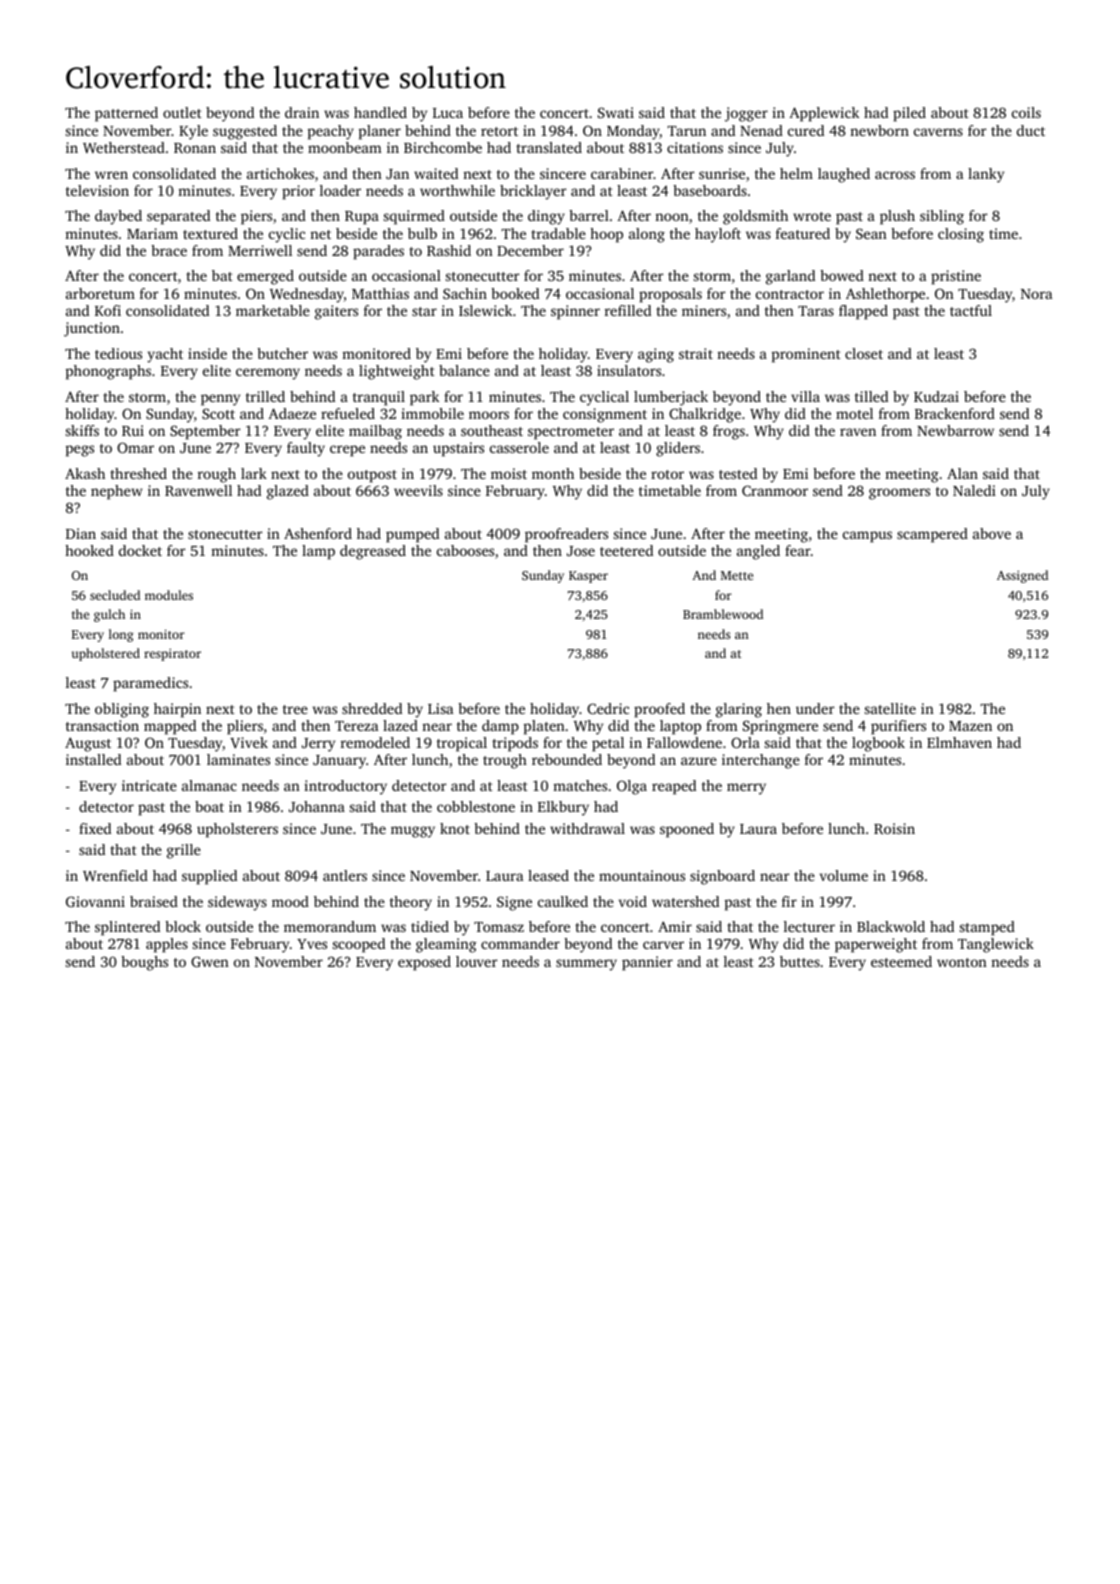  What do you see at coordinates (962, 962) in the image?
I see `wonton` at bounding box center [962, 962].
